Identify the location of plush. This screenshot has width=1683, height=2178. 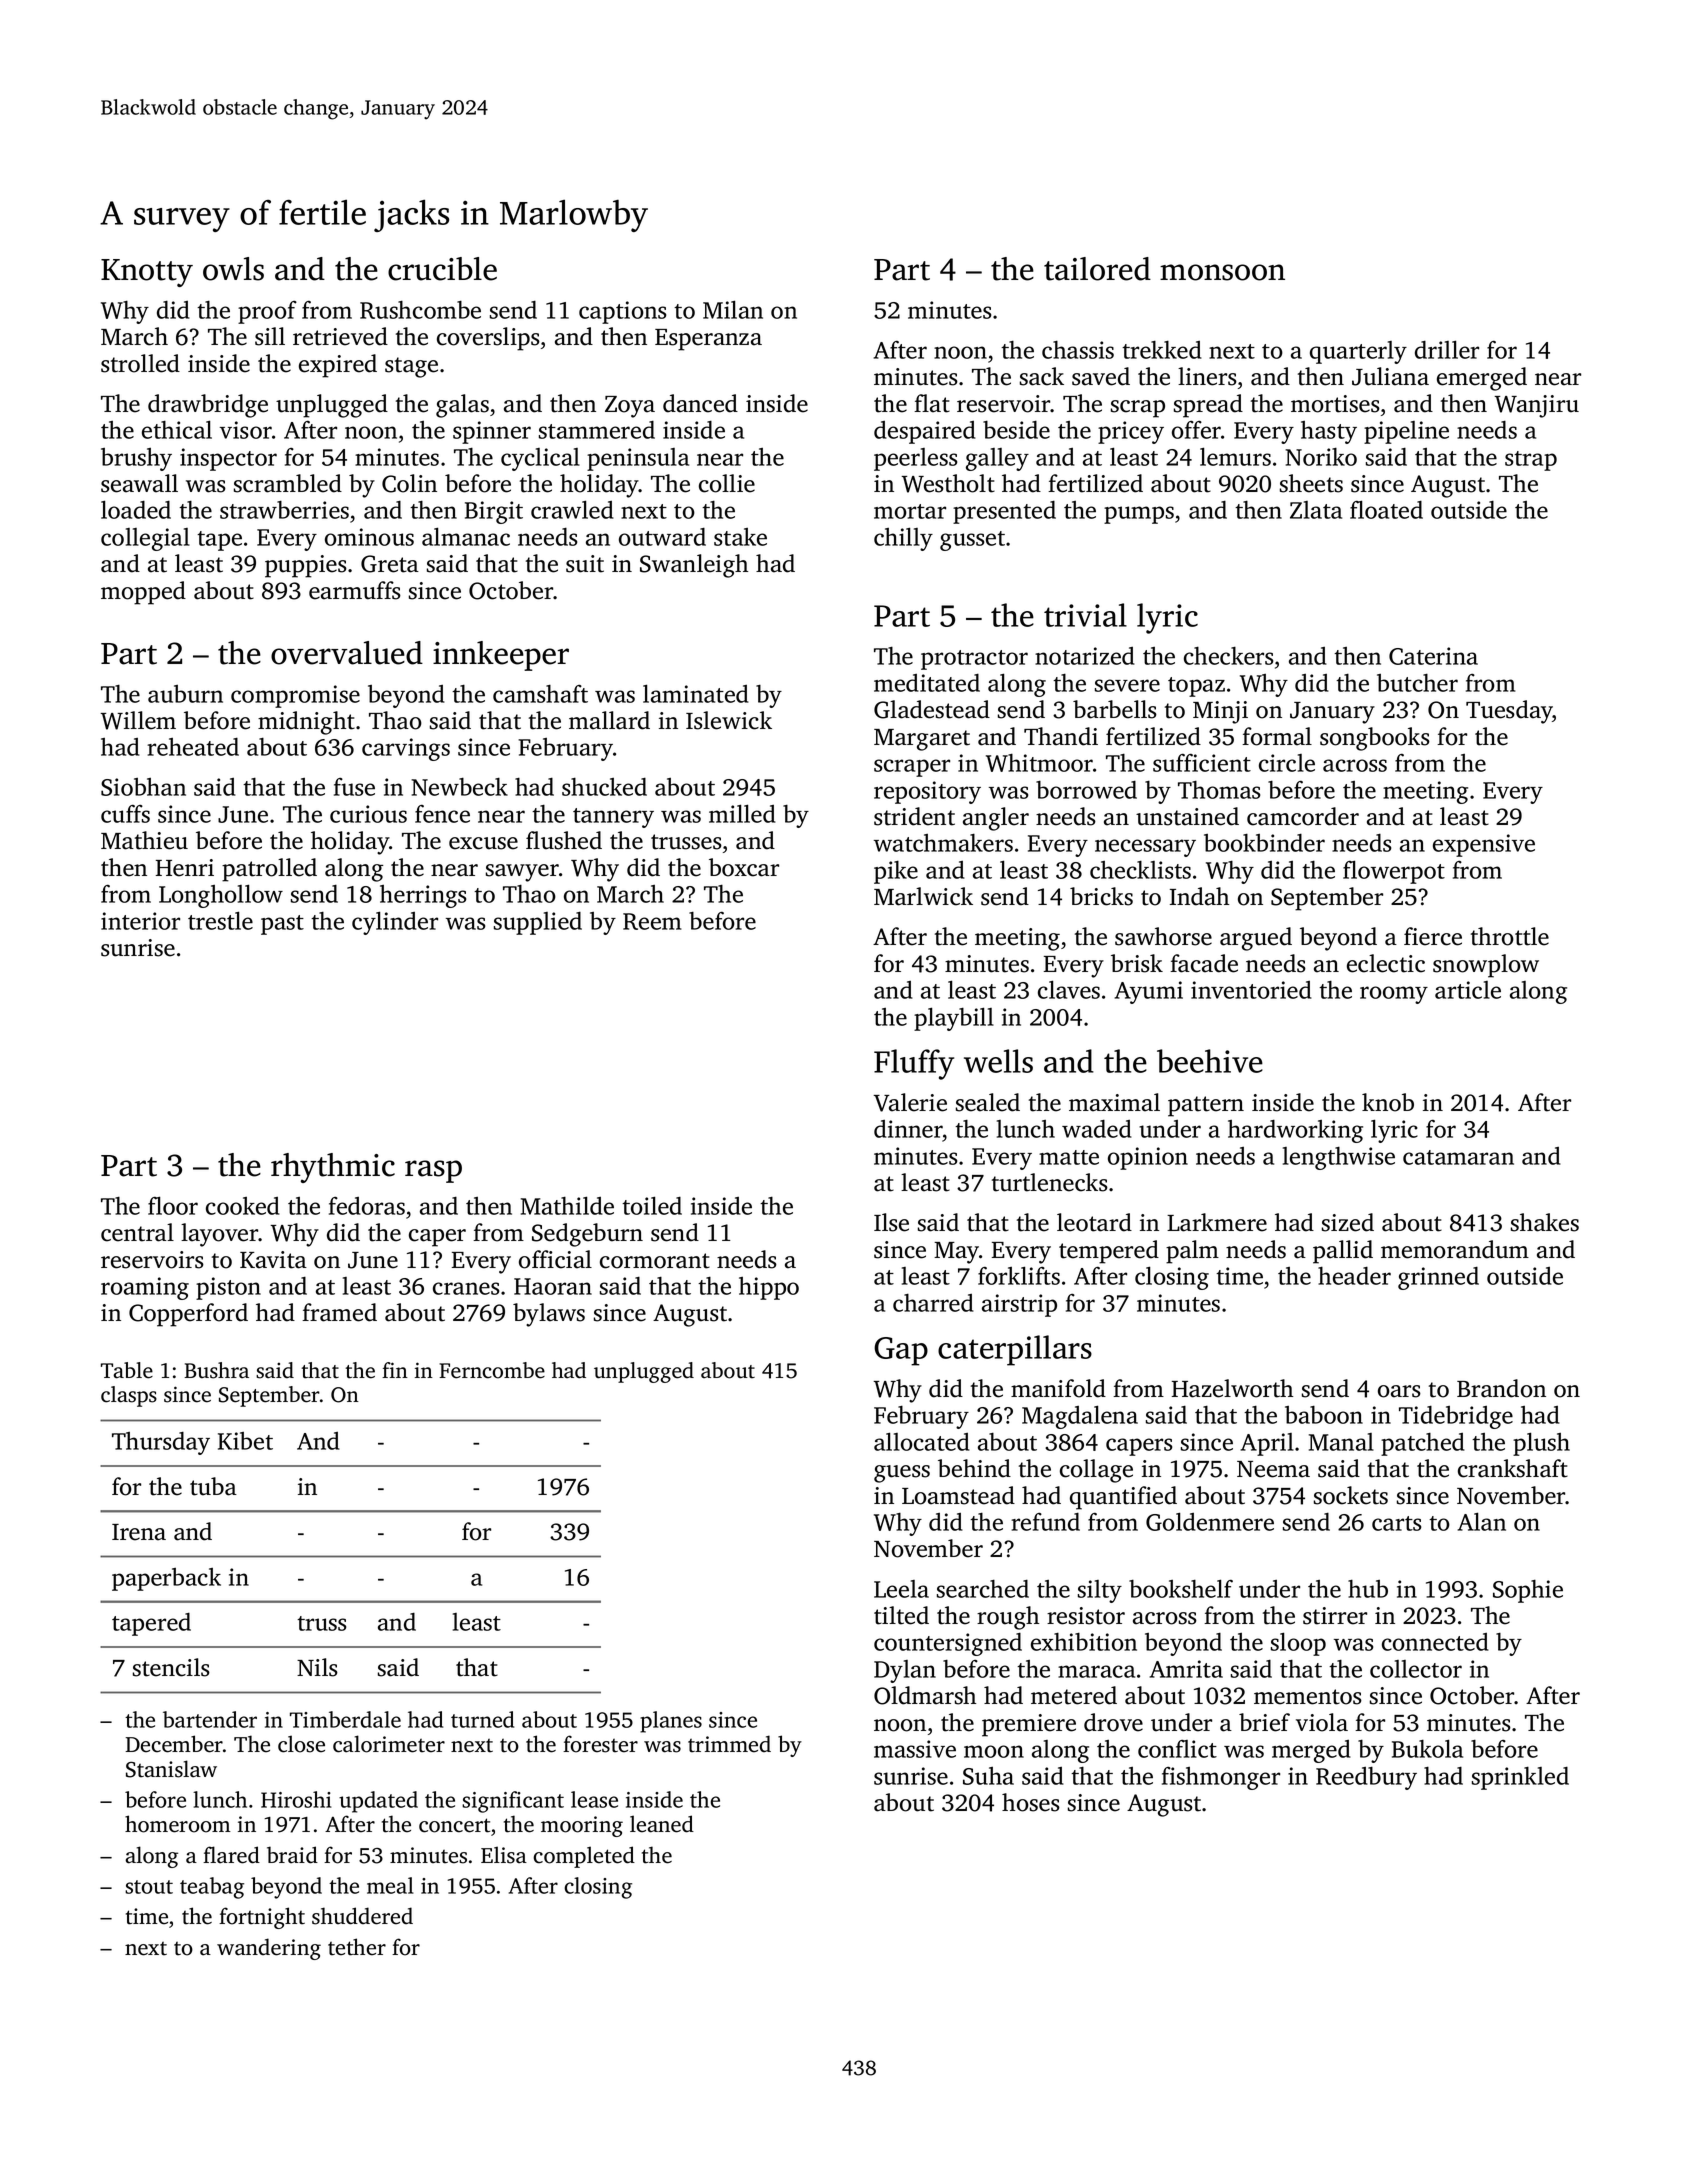
(1541, 1444).
